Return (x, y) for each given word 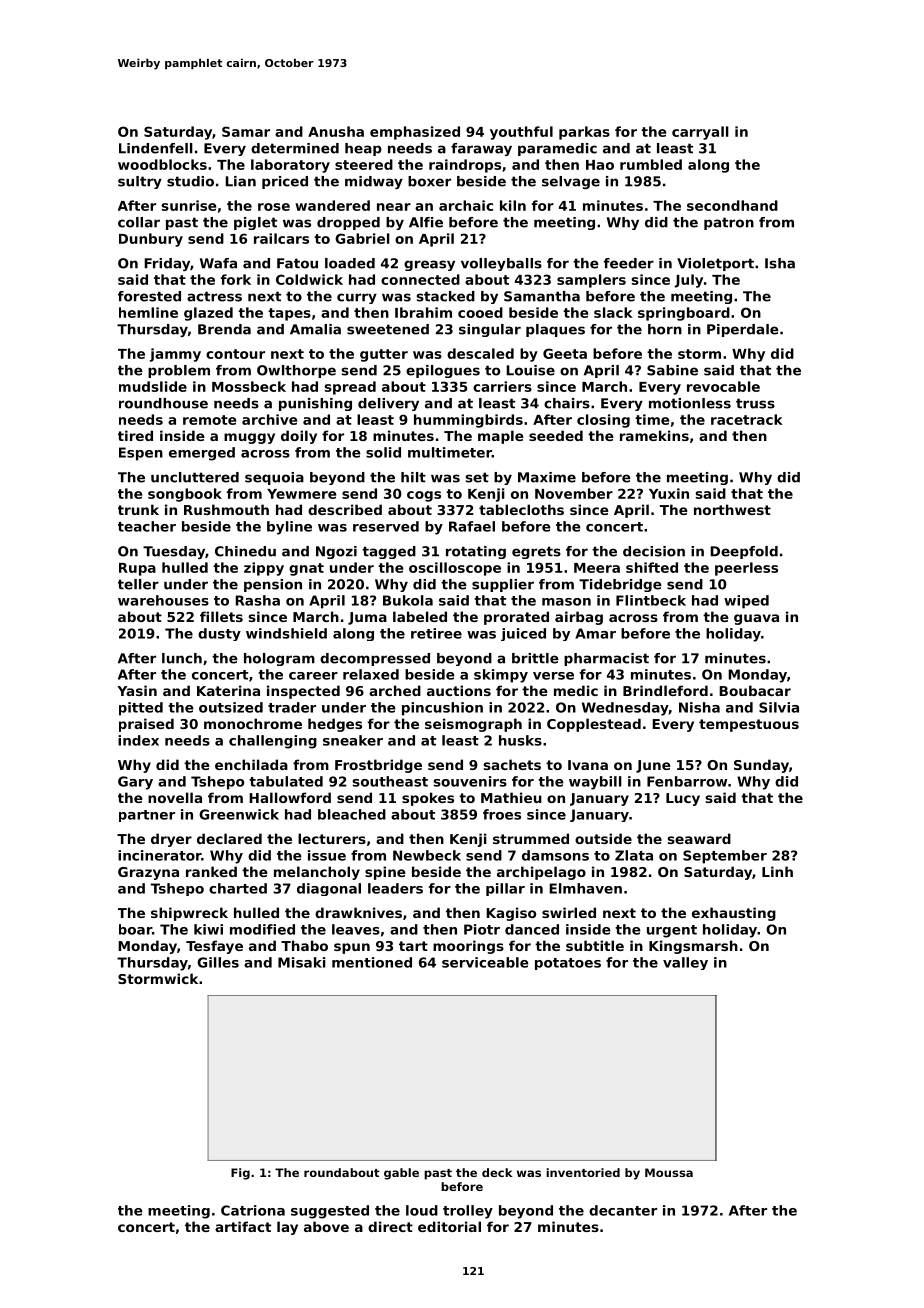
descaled (480, 353)
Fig (240, 1174)
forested (149, 296)
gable (401, 1174)
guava (756, 619)
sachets (512, 764)
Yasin (137, 690)
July (688, 281)
